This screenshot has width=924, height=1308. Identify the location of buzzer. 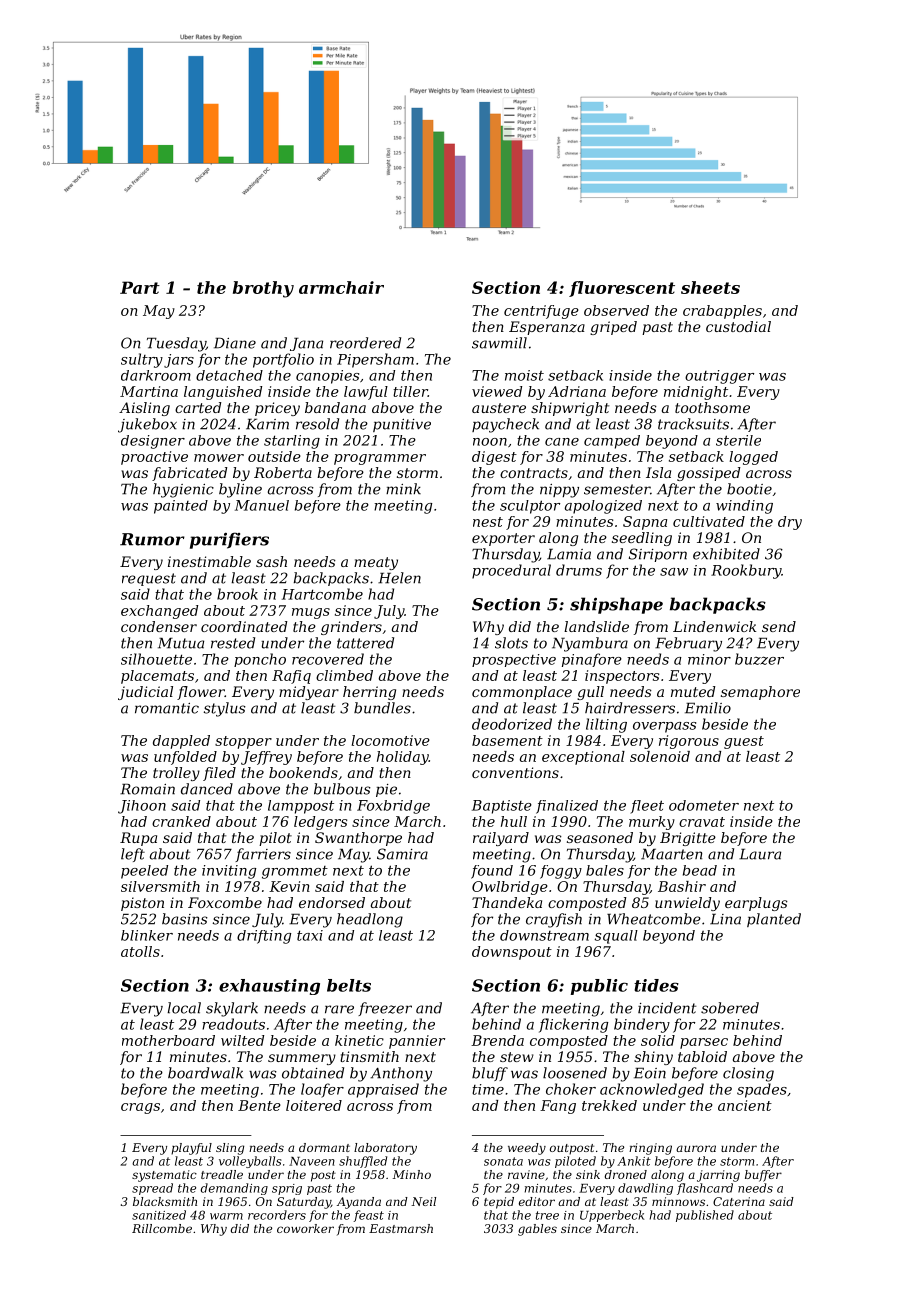
(759, 659).
